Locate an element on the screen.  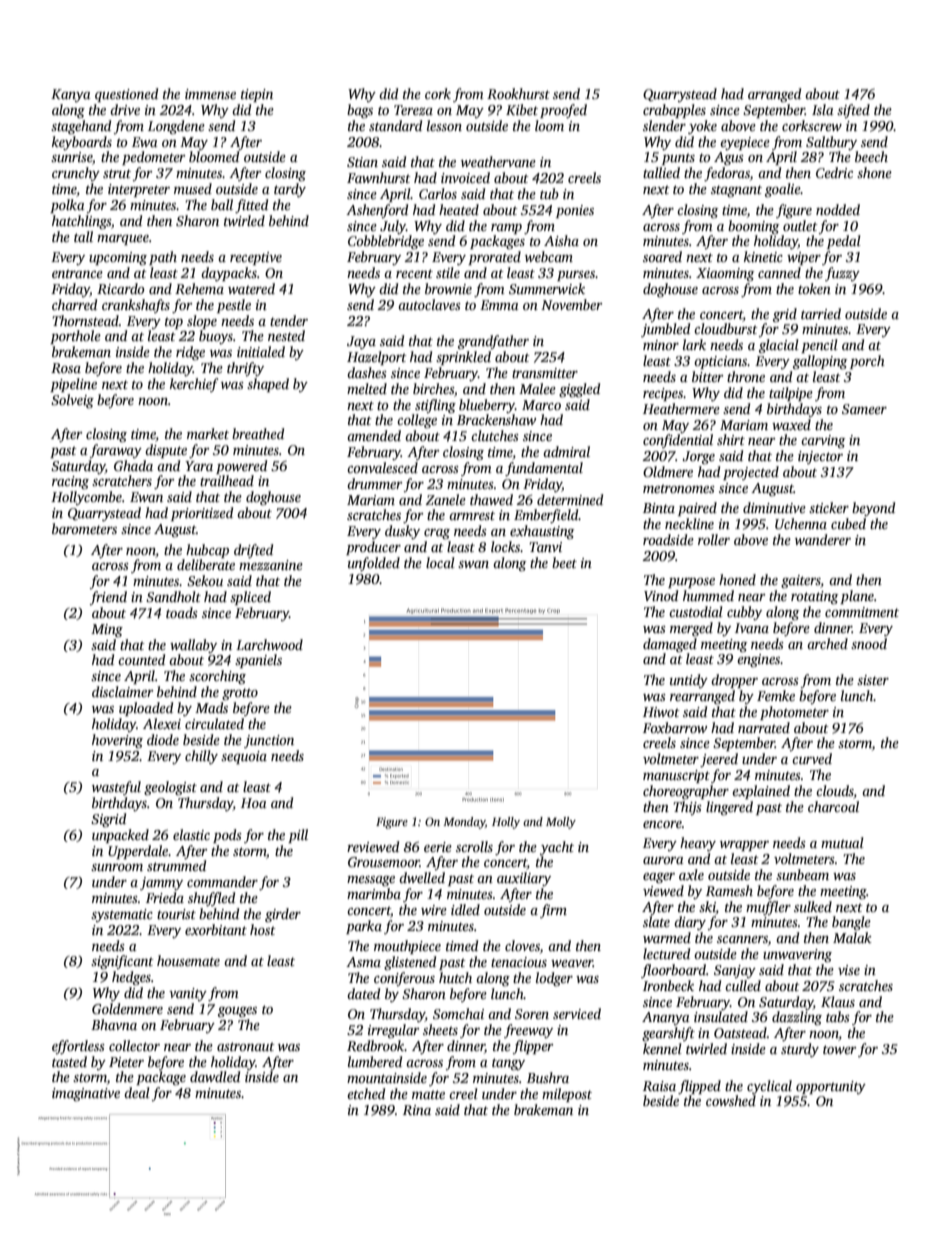
dawdled is located at coordinates (215, 1076).
